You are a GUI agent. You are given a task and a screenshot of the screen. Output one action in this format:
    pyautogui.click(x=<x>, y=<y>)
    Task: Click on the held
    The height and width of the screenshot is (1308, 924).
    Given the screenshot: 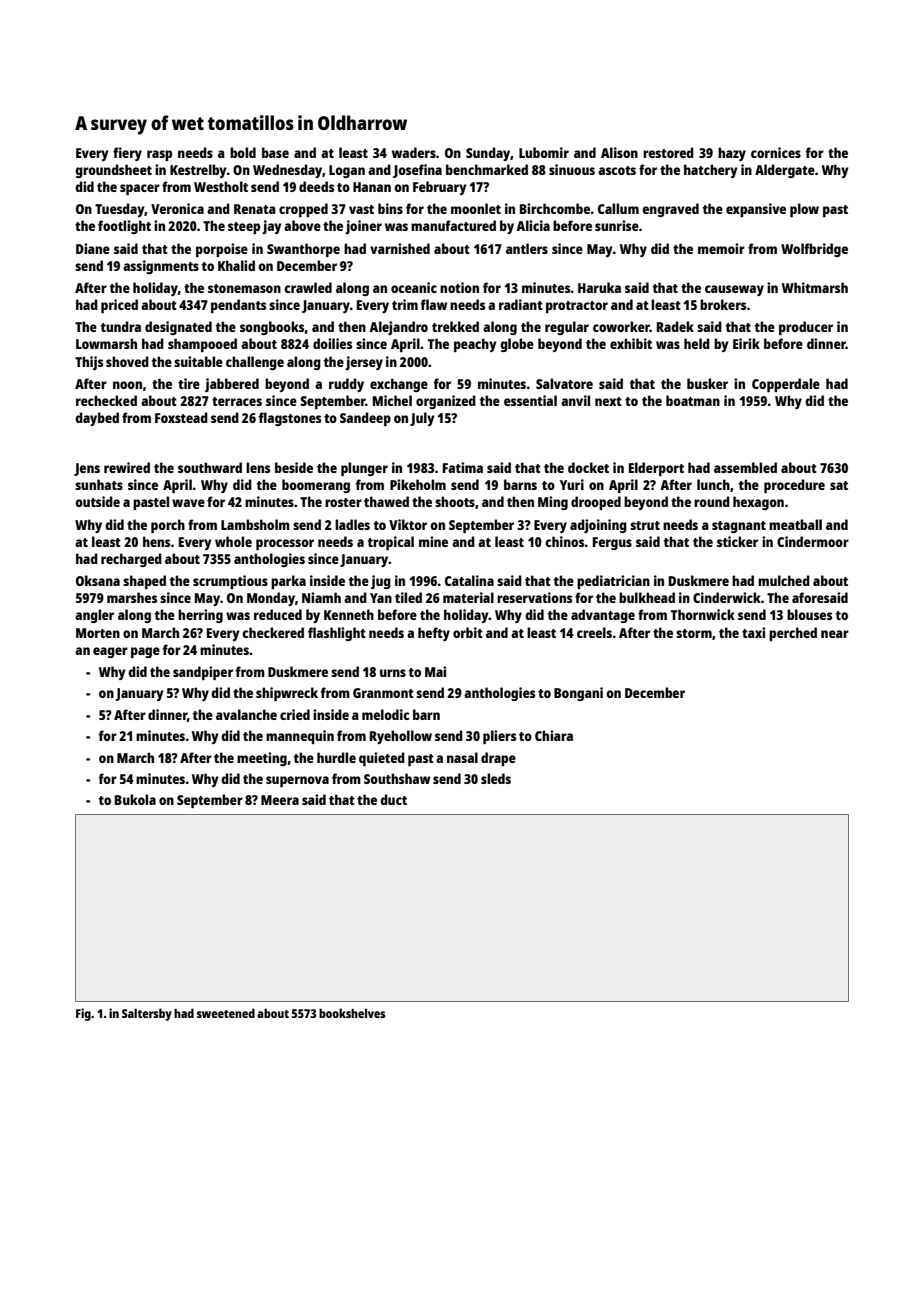 What is the action you would take?
    pyautogui.click(x=697, y=343)
